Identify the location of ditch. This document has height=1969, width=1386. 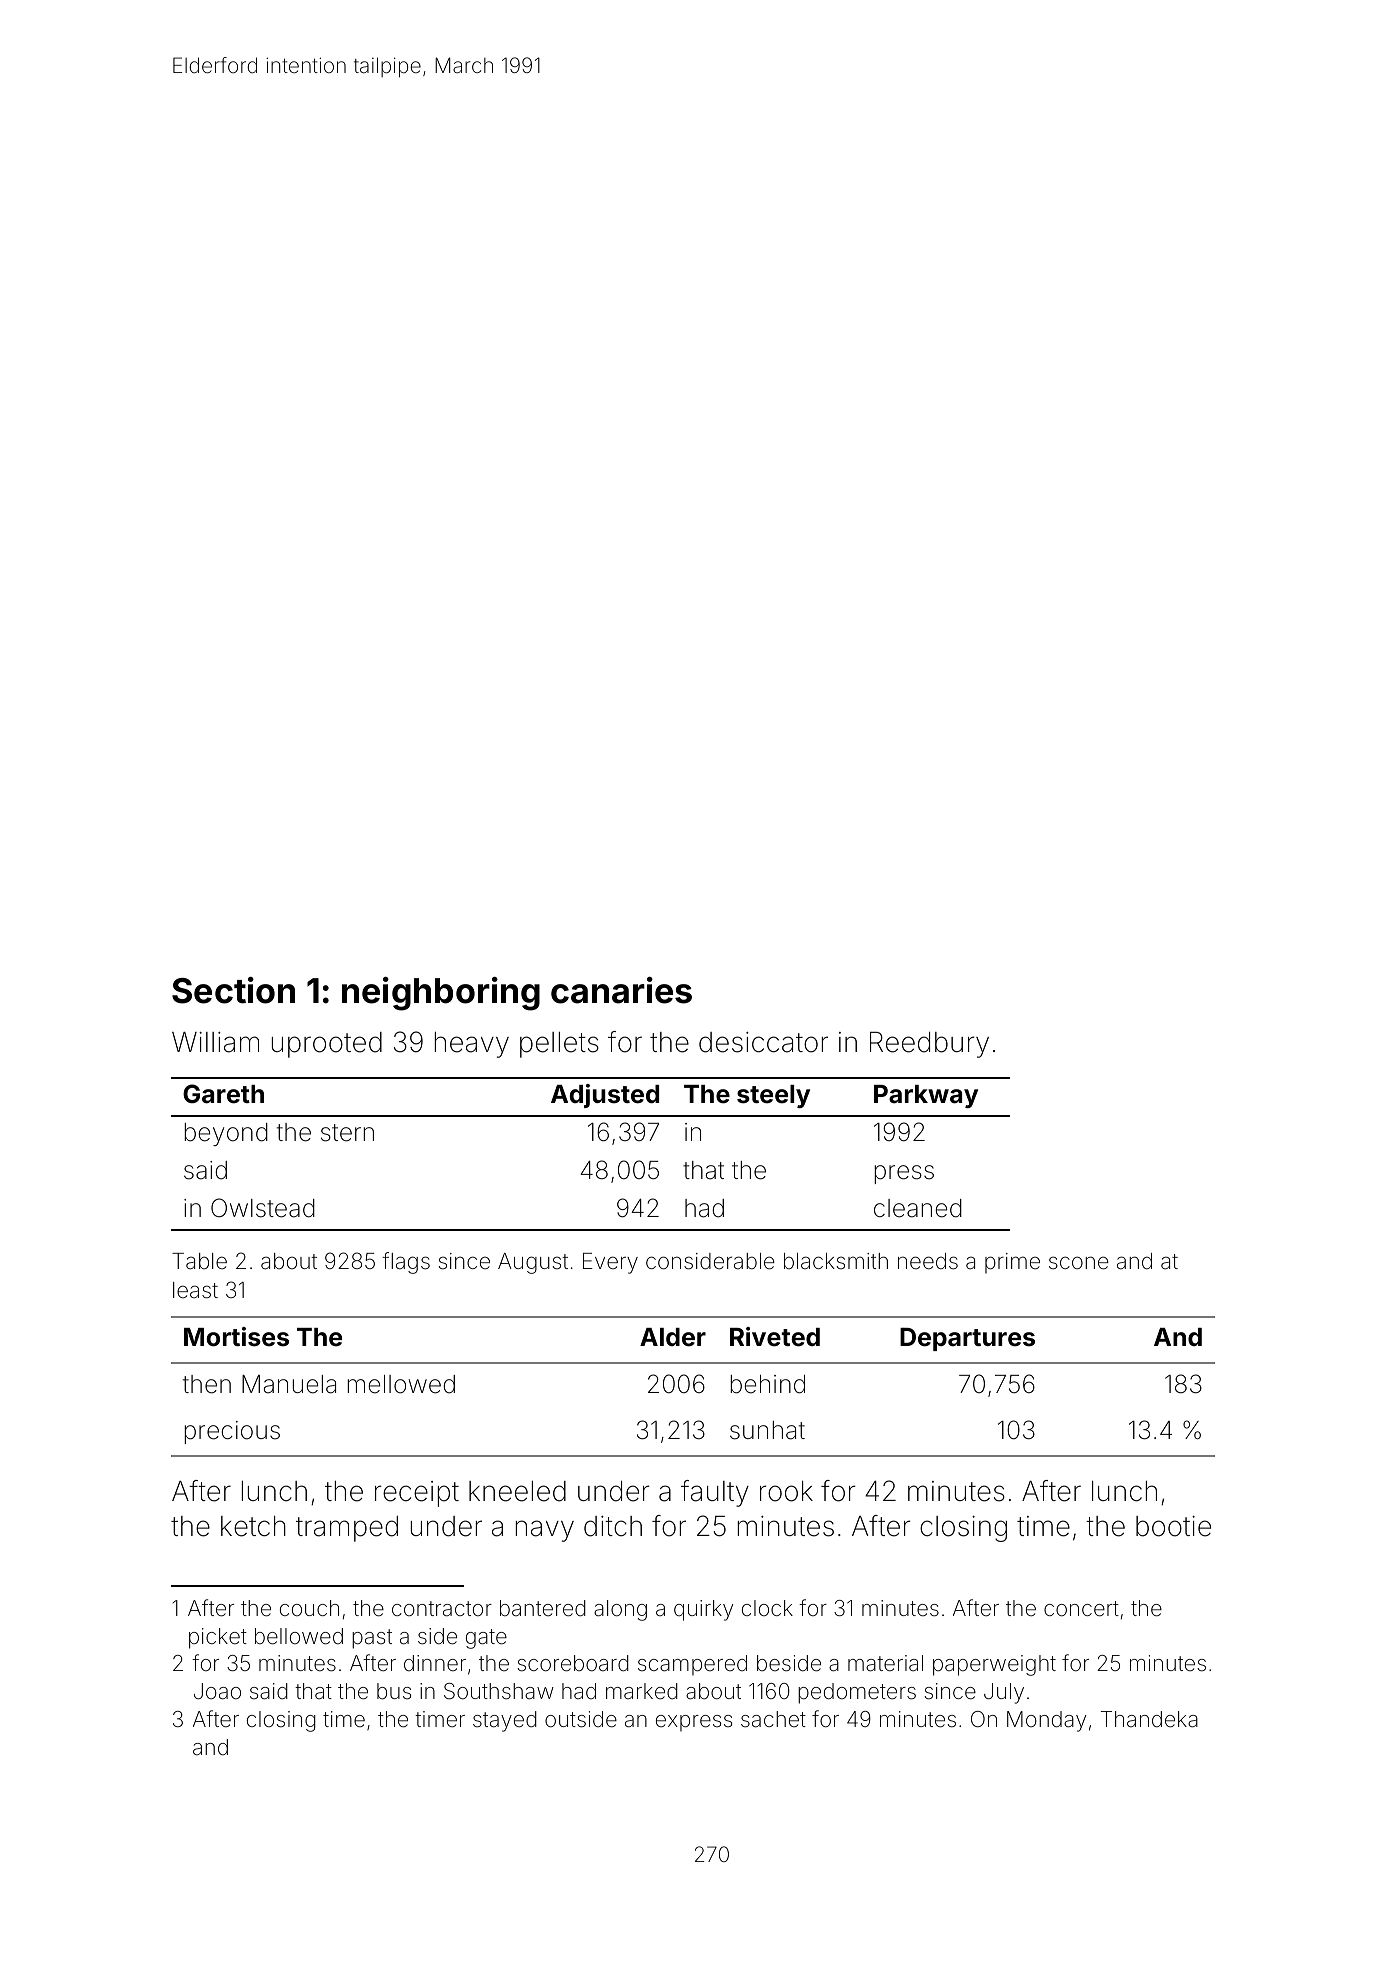
(613, 1526).
